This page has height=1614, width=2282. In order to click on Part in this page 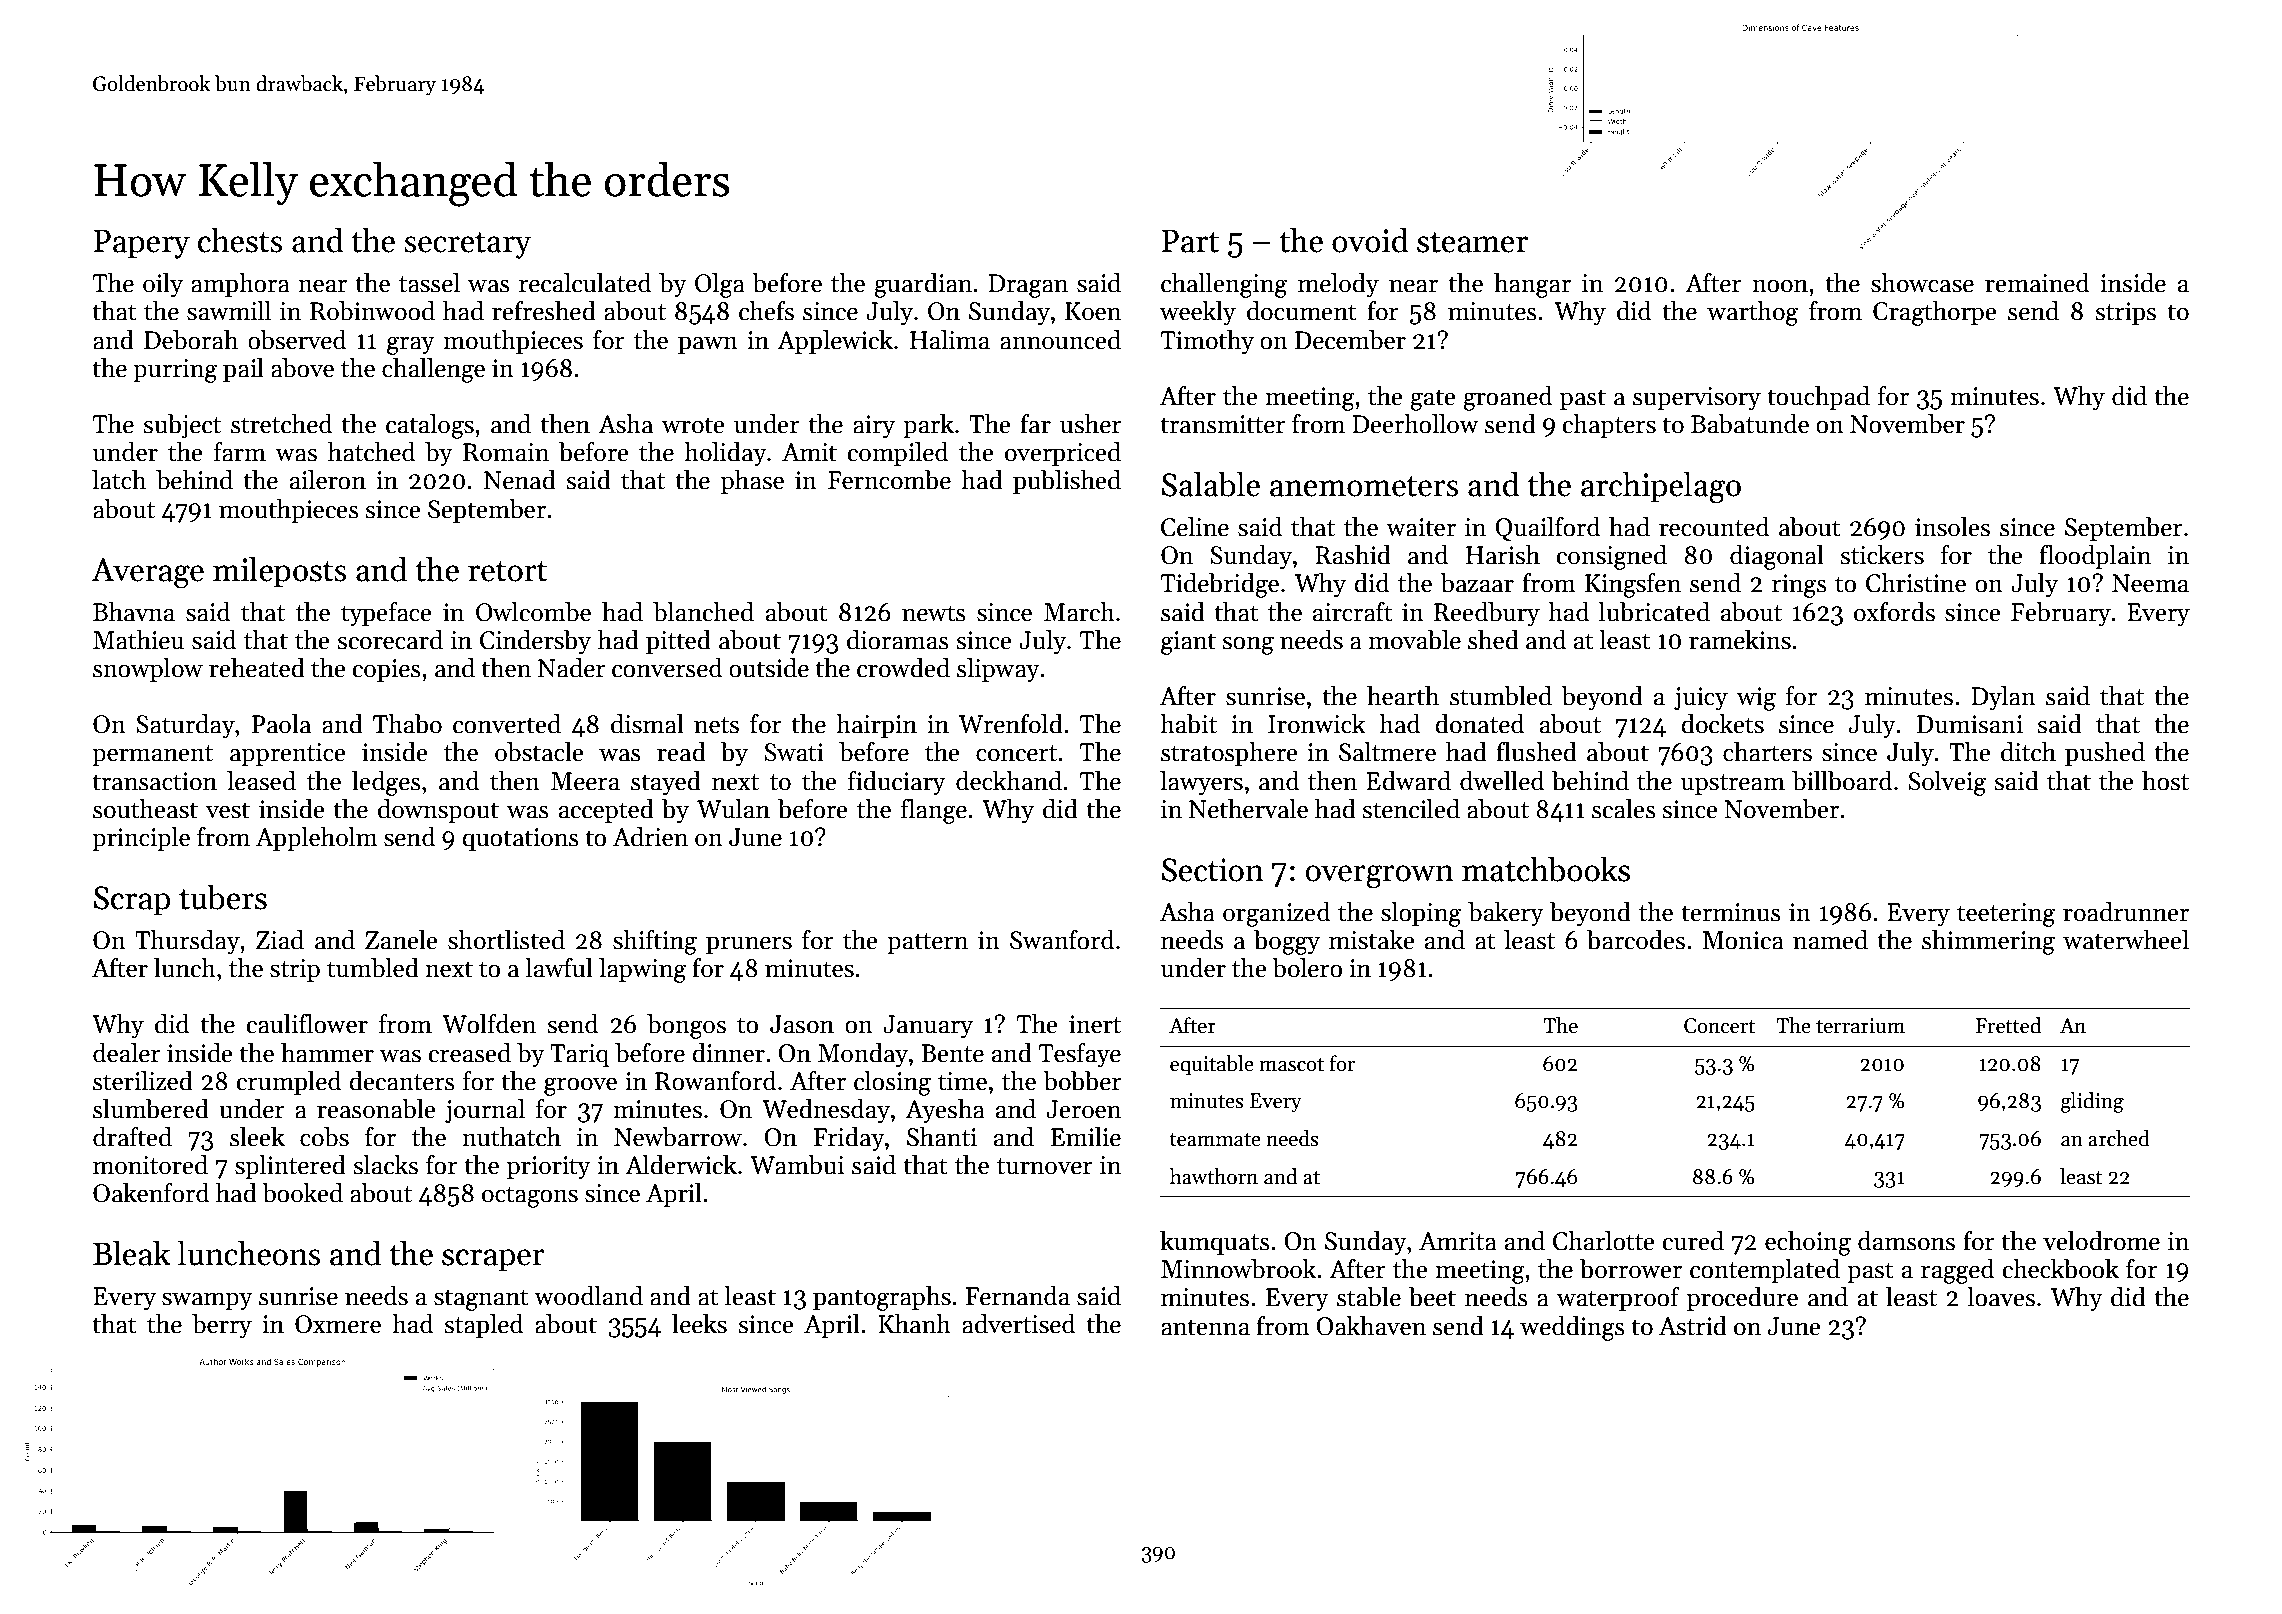, I will do `click(1190, 241)`.
